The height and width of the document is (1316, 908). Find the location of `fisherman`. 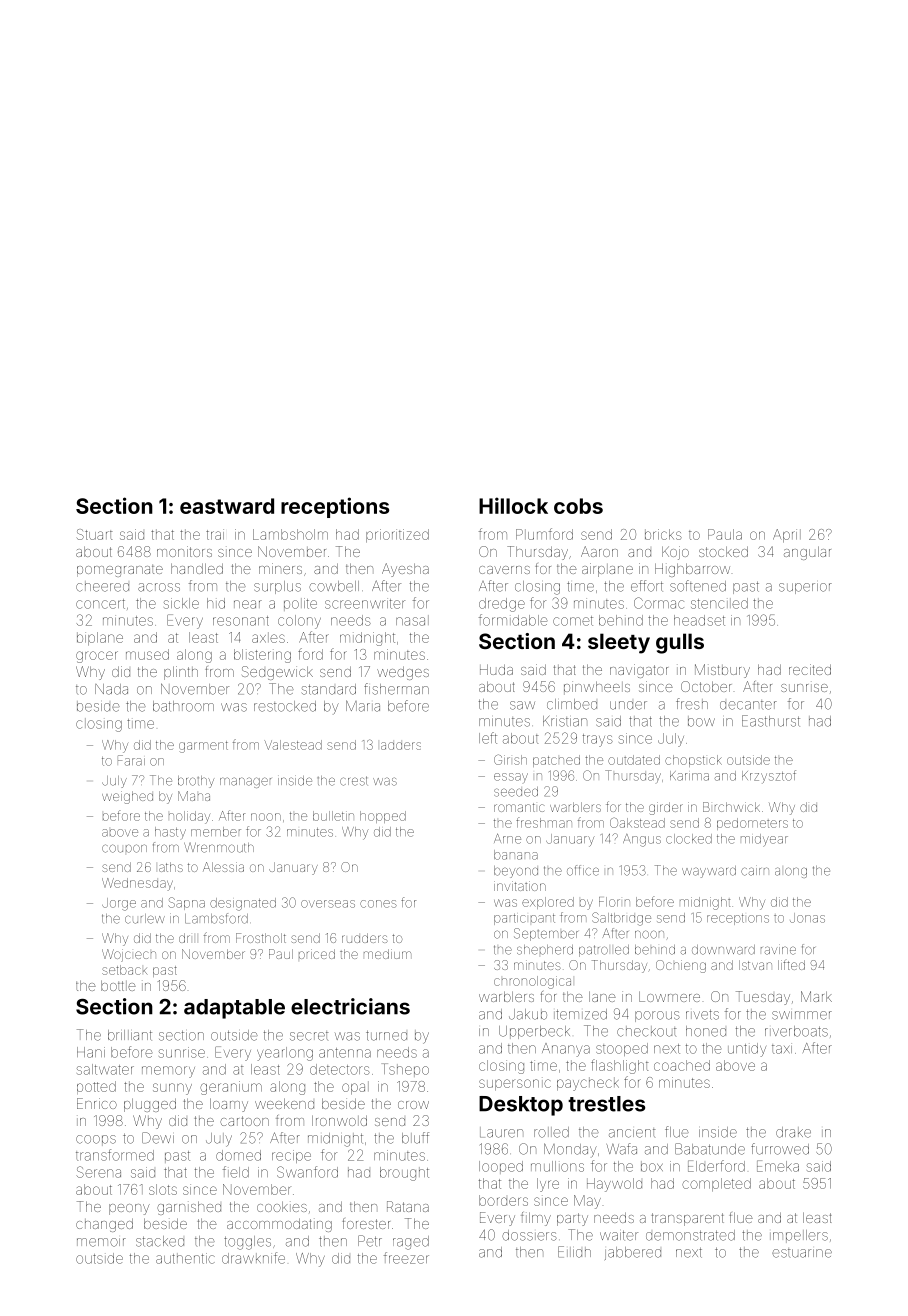

fisherman is located at coordinates (396, 689).
